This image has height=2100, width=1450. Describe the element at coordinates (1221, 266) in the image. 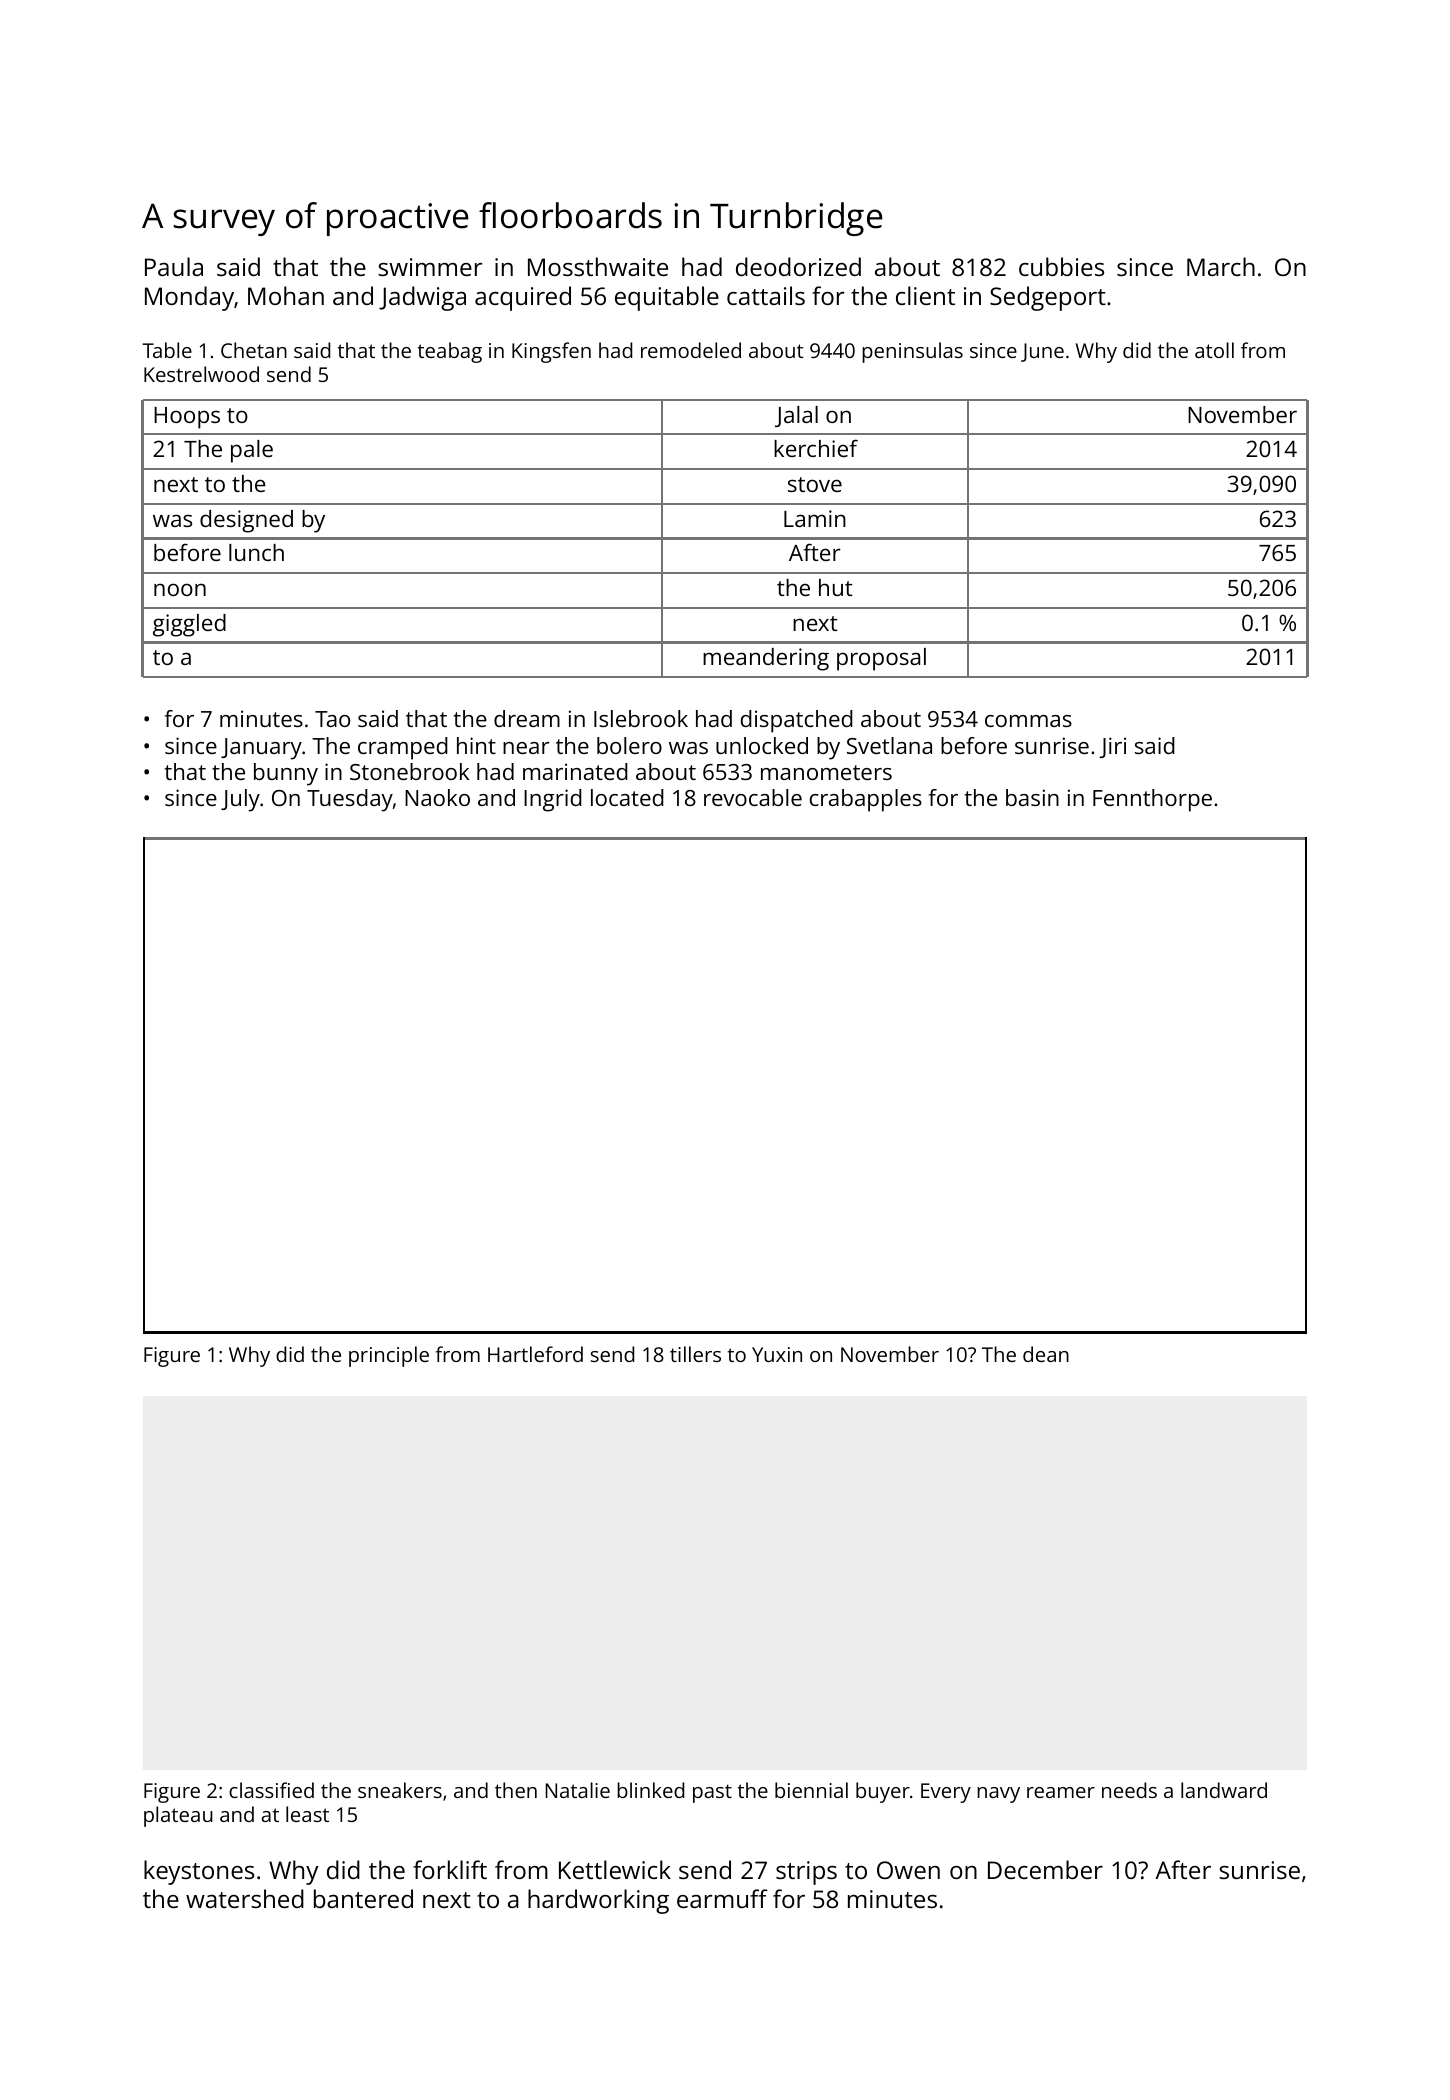

I see `March` at that location.
